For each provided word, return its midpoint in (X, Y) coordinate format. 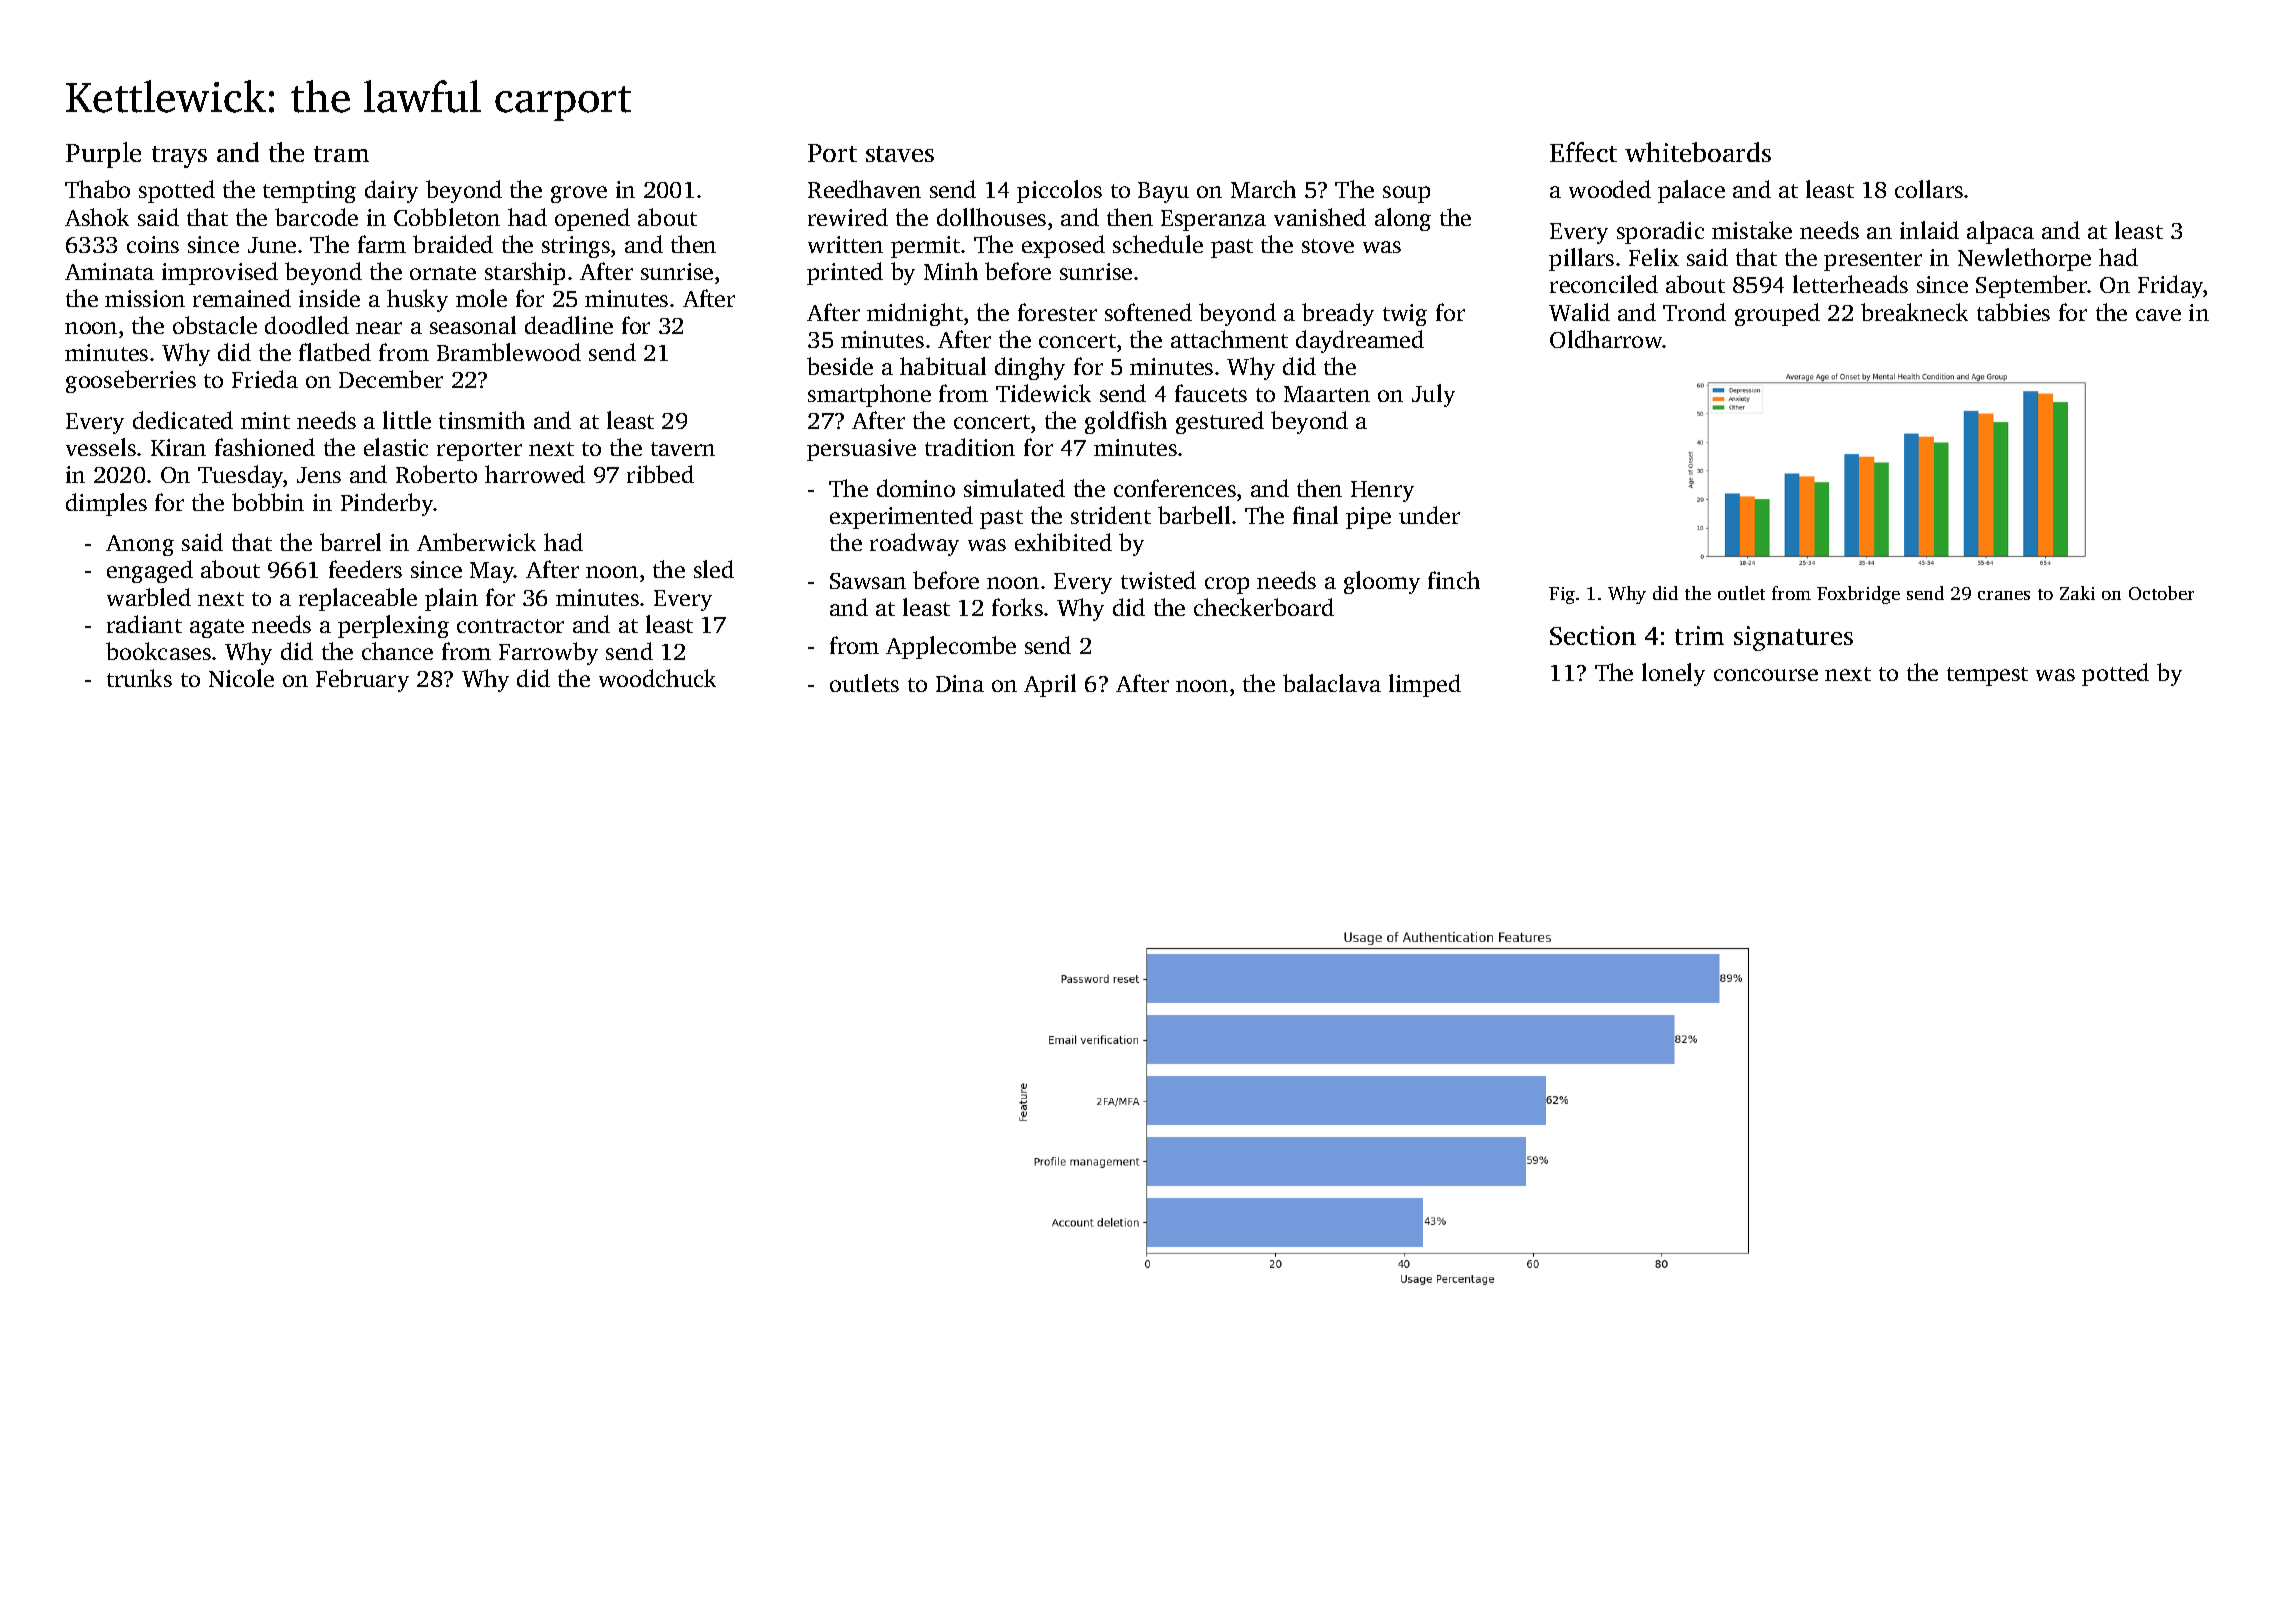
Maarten (1327, 394)
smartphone (869, 395)
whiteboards (1698, 152)
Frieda (265, 379)
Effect (1583, 152)
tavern (683, 449)
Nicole (241, 678)
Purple (103, 155)
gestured (1220, 422)
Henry (1382, 491)
